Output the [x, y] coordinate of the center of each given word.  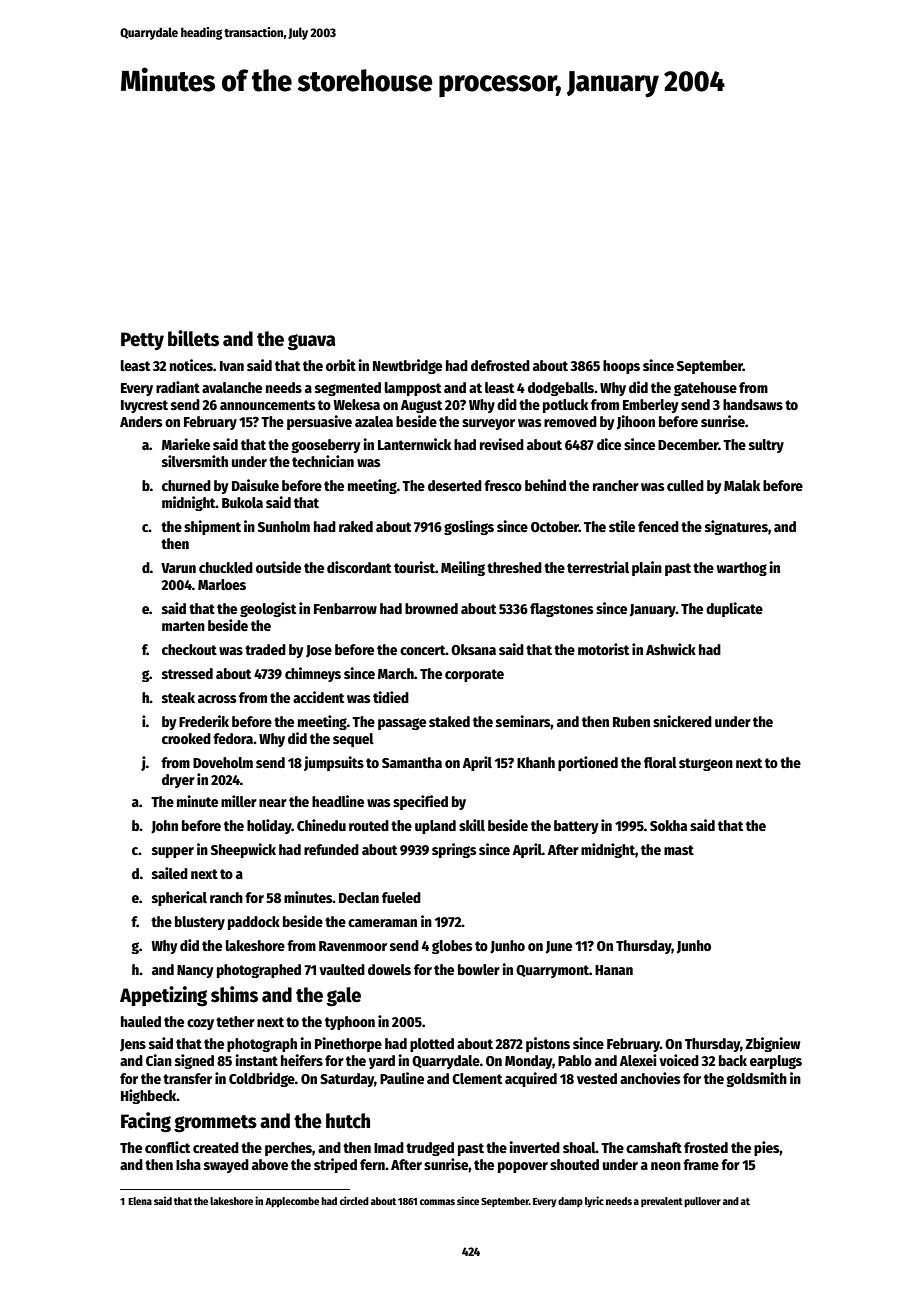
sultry [766, 446]
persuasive [319, 422]
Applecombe [292, 1202]
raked [356, 526]
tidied [391, 697]
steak [178, 697]
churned [186, 485]
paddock [254, 923]
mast [679, 850]
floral [660, 762]
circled [354, 1200]
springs [454, 850]
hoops [621, 367]
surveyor [488, 424]
